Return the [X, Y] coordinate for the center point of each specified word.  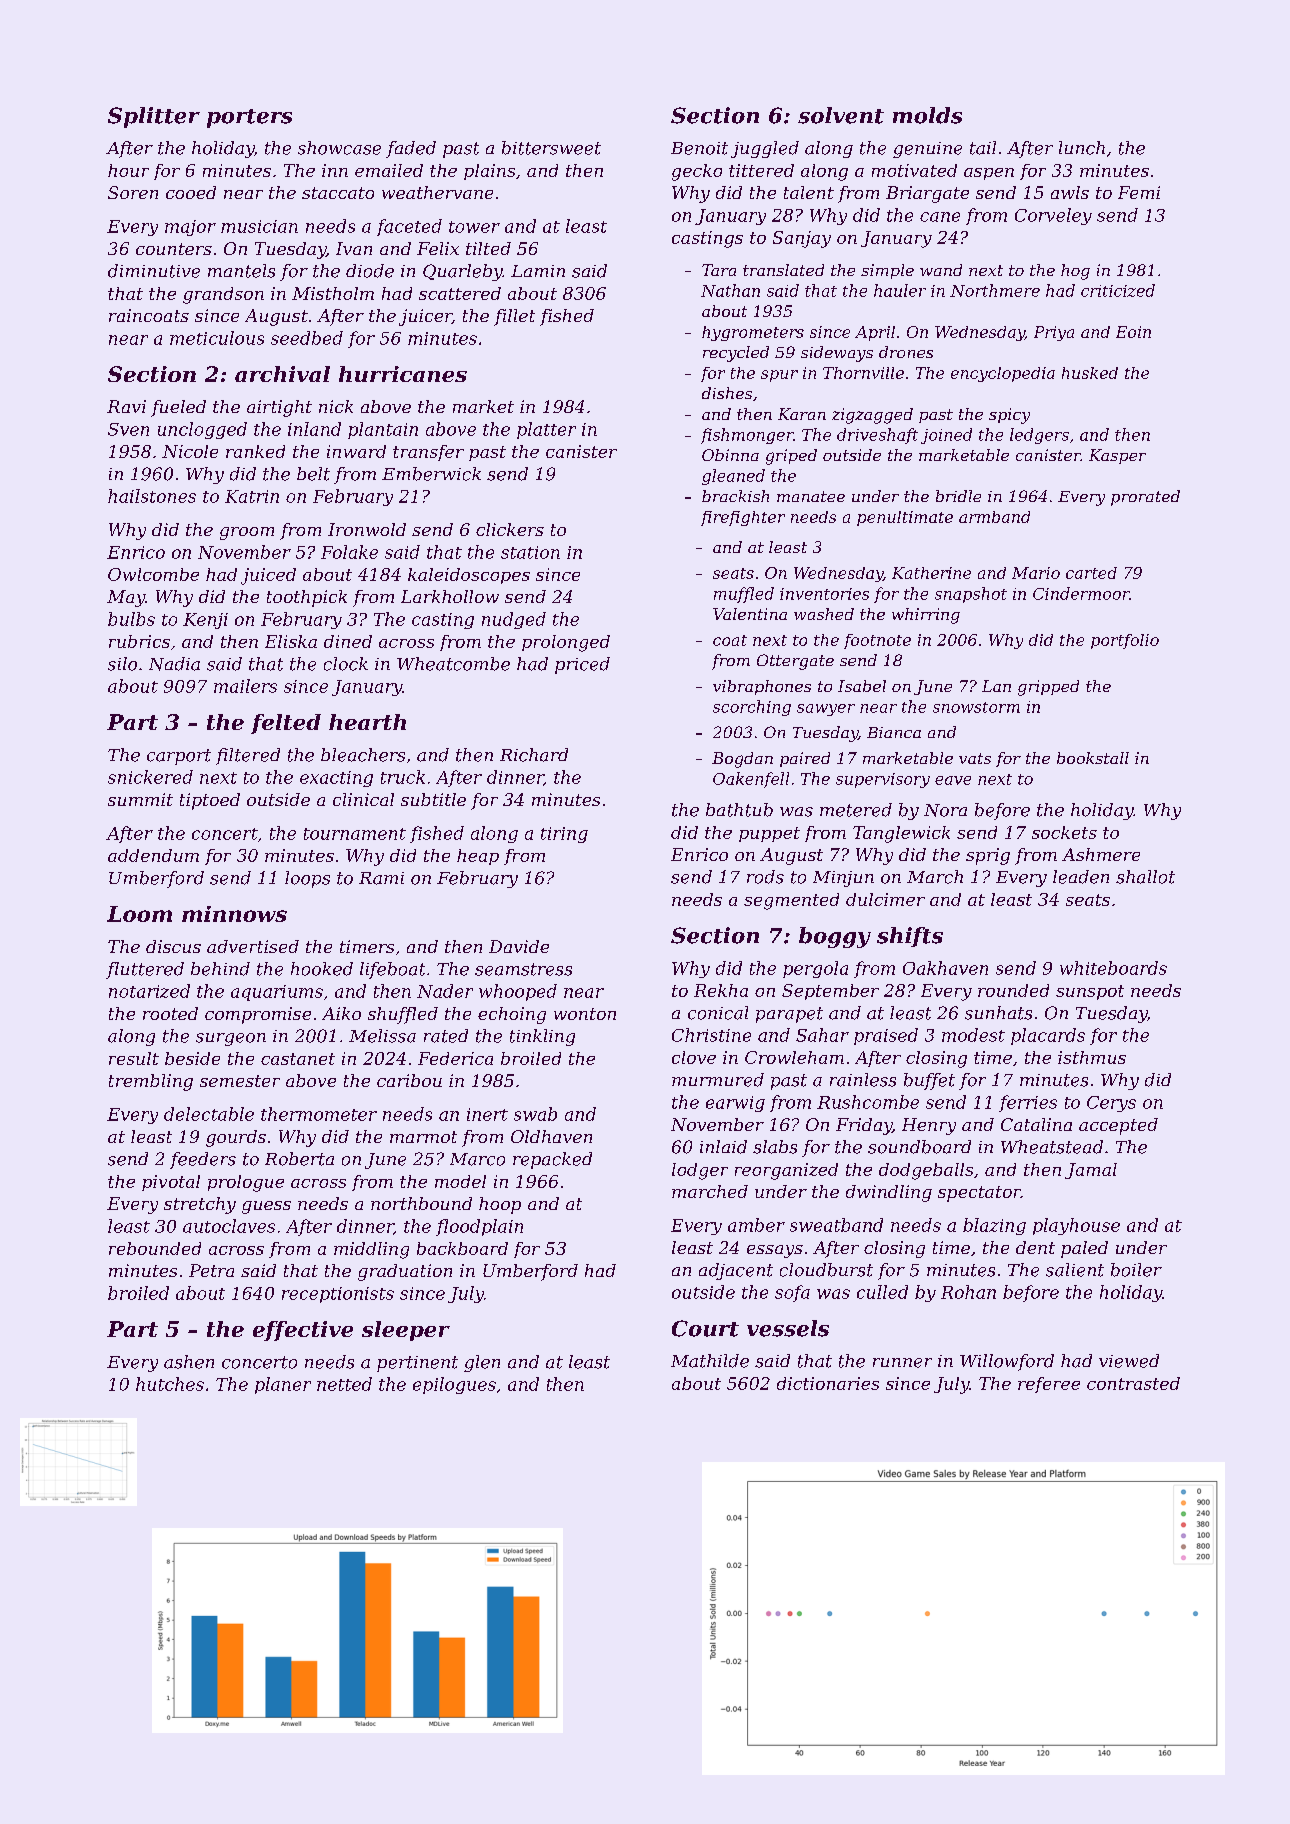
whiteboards [1113, 968]
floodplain [479, 1227]
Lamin [538, 271]
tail [983, 148]
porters [249, 118]
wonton [585, 1014]
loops [307, 879]
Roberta [299, 1159]
